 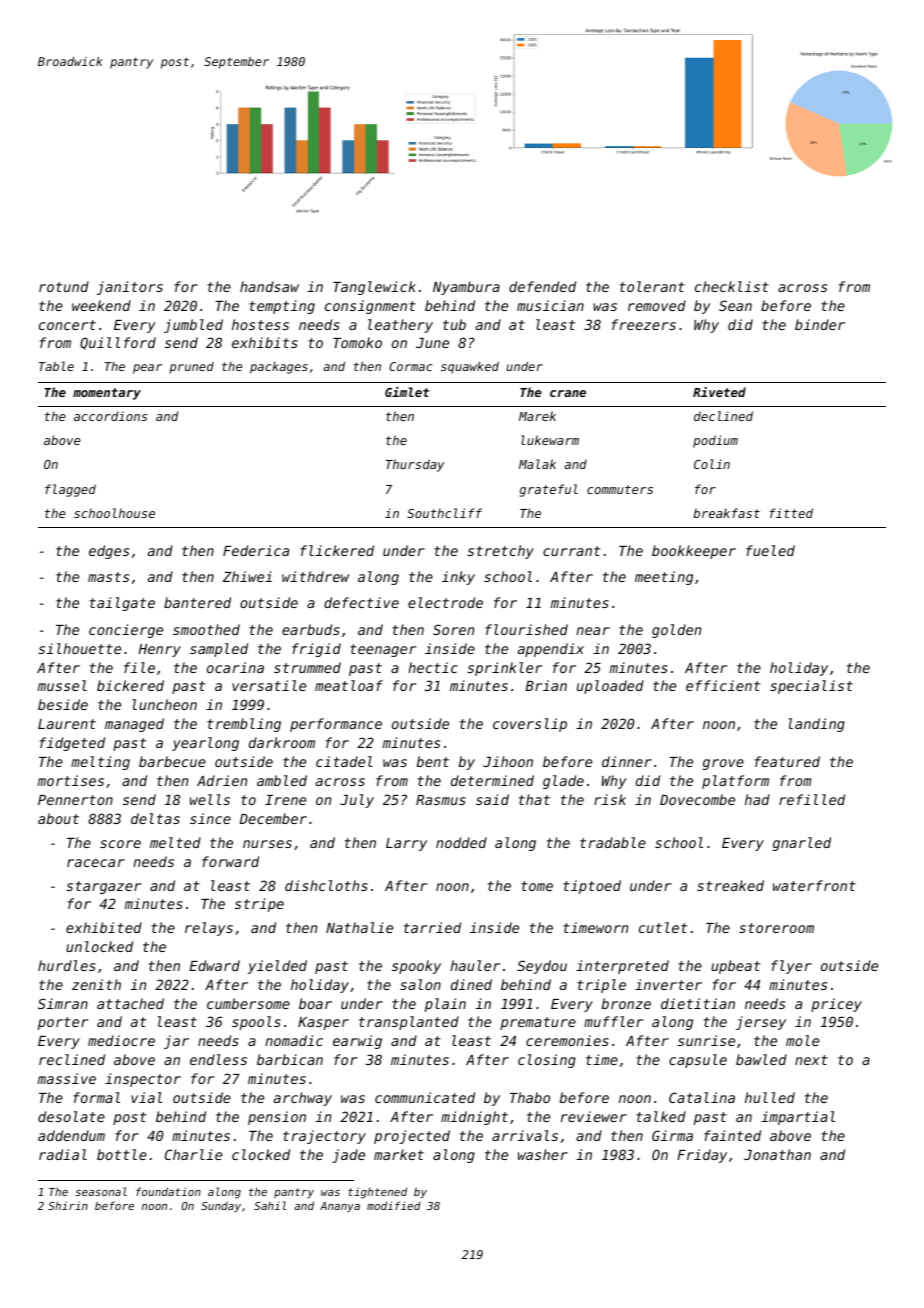 What do you see at coordinates (820, 324) in the screenshot?
I see `binder` at bounding box center [820, 324].
